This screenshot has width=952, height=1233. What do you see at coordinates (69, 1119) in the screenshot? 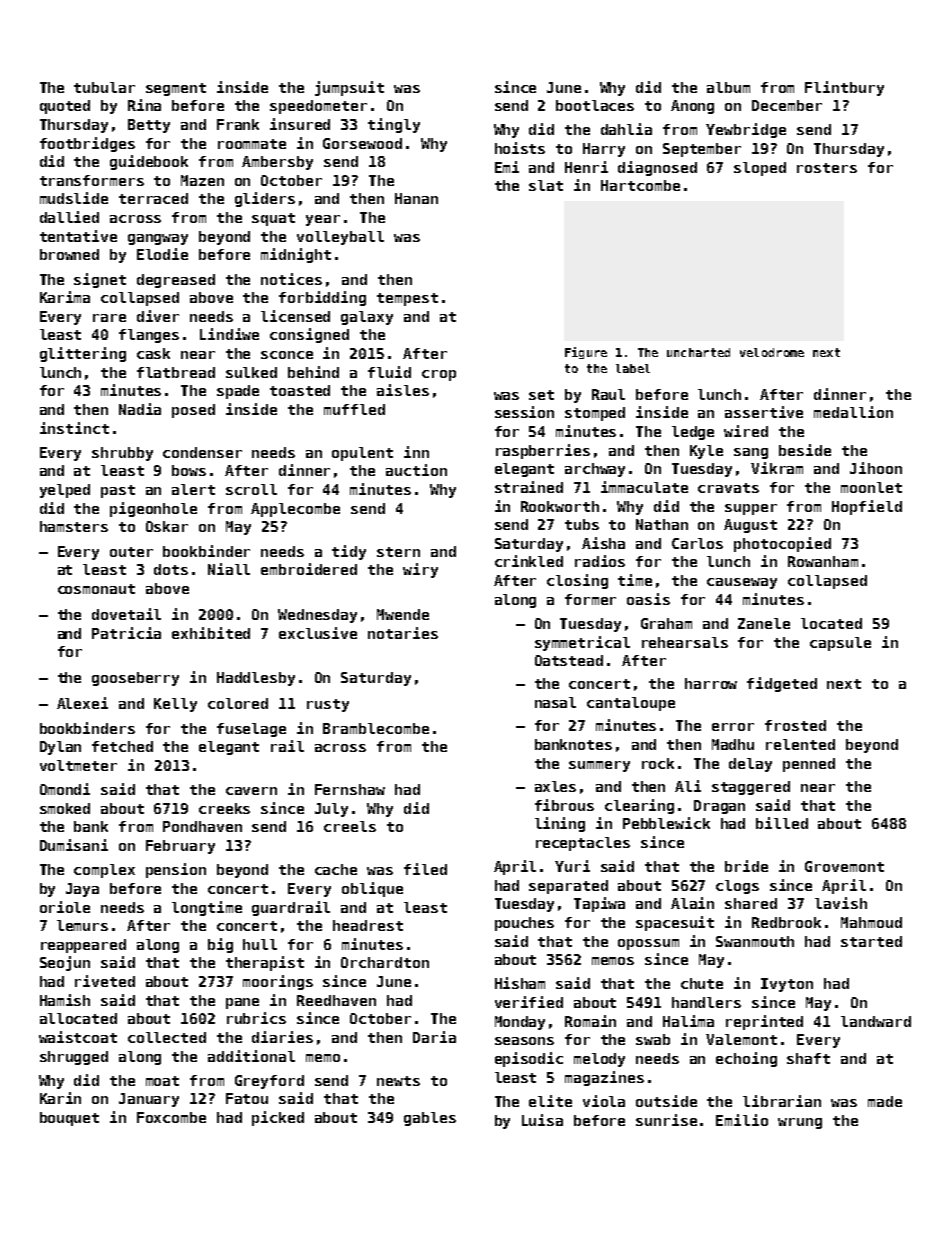
I see `bouquet` at bounding box center [69, 1119].
